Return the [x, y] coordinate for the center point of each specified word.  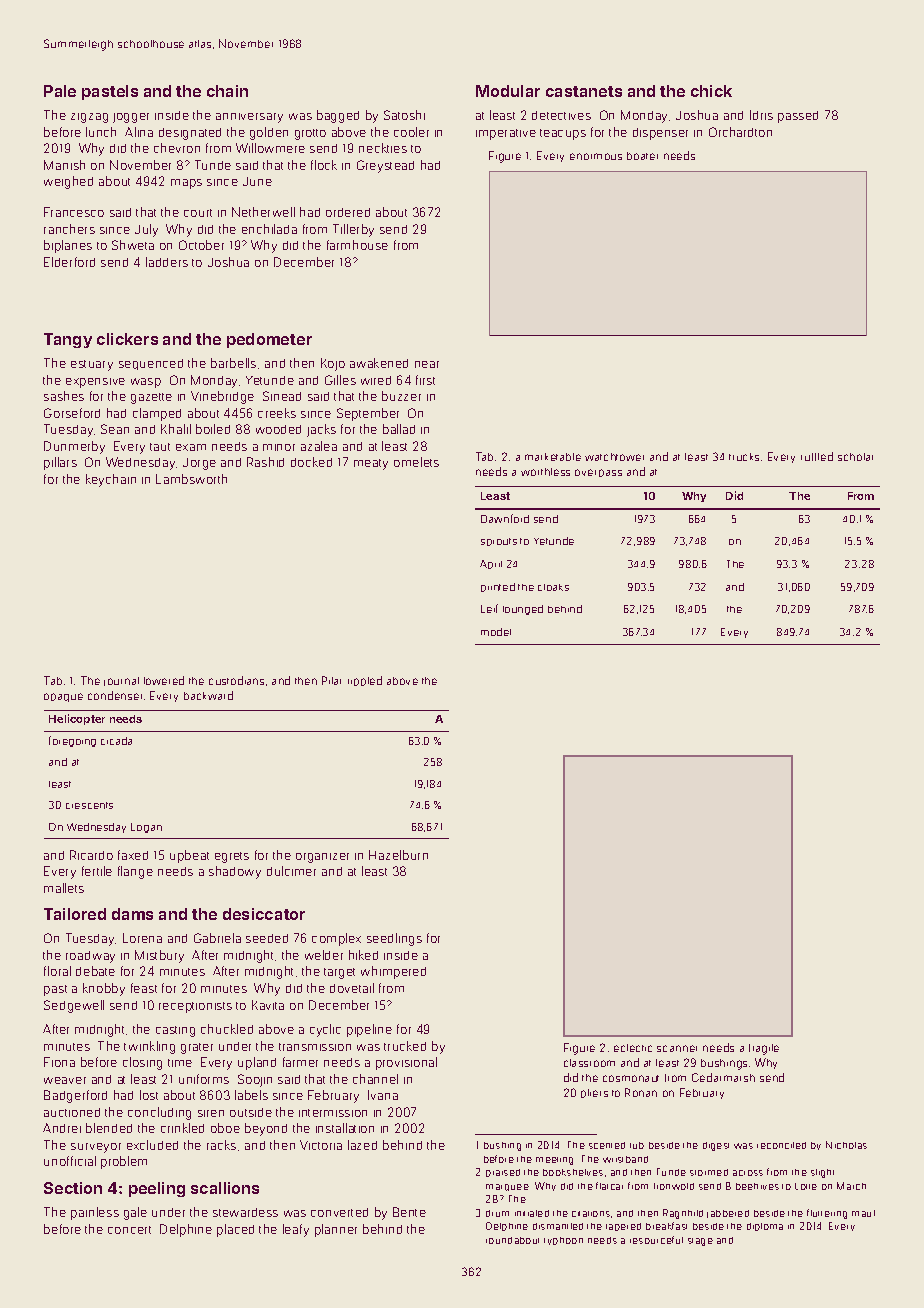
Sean [115, 429]
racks [221, 1145]
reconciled [781, 1145]
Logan [146, 828]
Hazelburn [398, 855]
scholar [855, 457]
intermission [333, 1113]
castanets [584, 91]
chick [711, 91]
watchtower [614, 457]
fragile [764, 1049]
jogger [131, 118]
